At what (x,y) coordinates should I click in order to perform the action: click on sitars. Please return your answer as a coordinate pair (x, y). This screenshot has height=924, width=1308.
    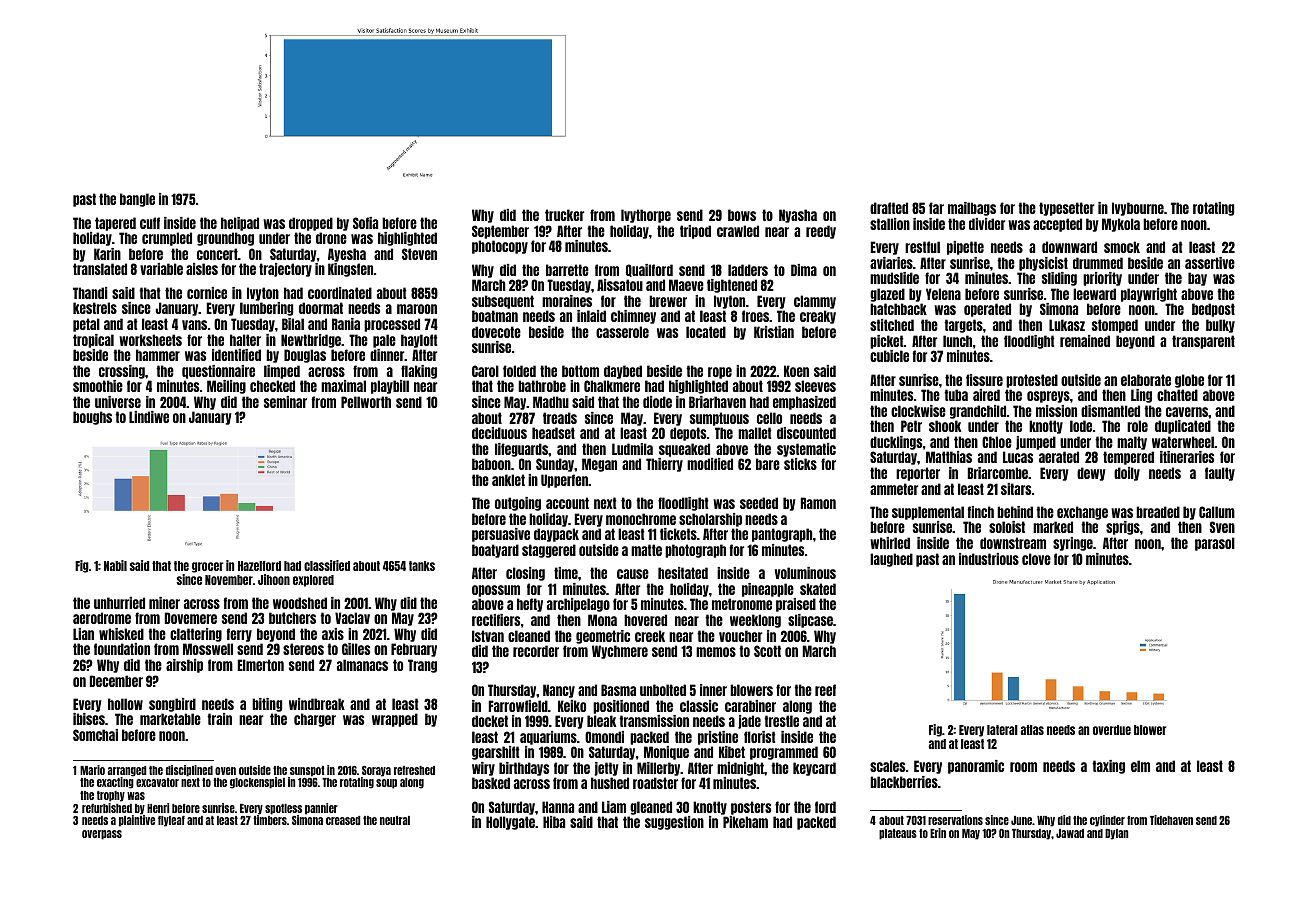
    Looking at the image, I should click on (1016, 489).
